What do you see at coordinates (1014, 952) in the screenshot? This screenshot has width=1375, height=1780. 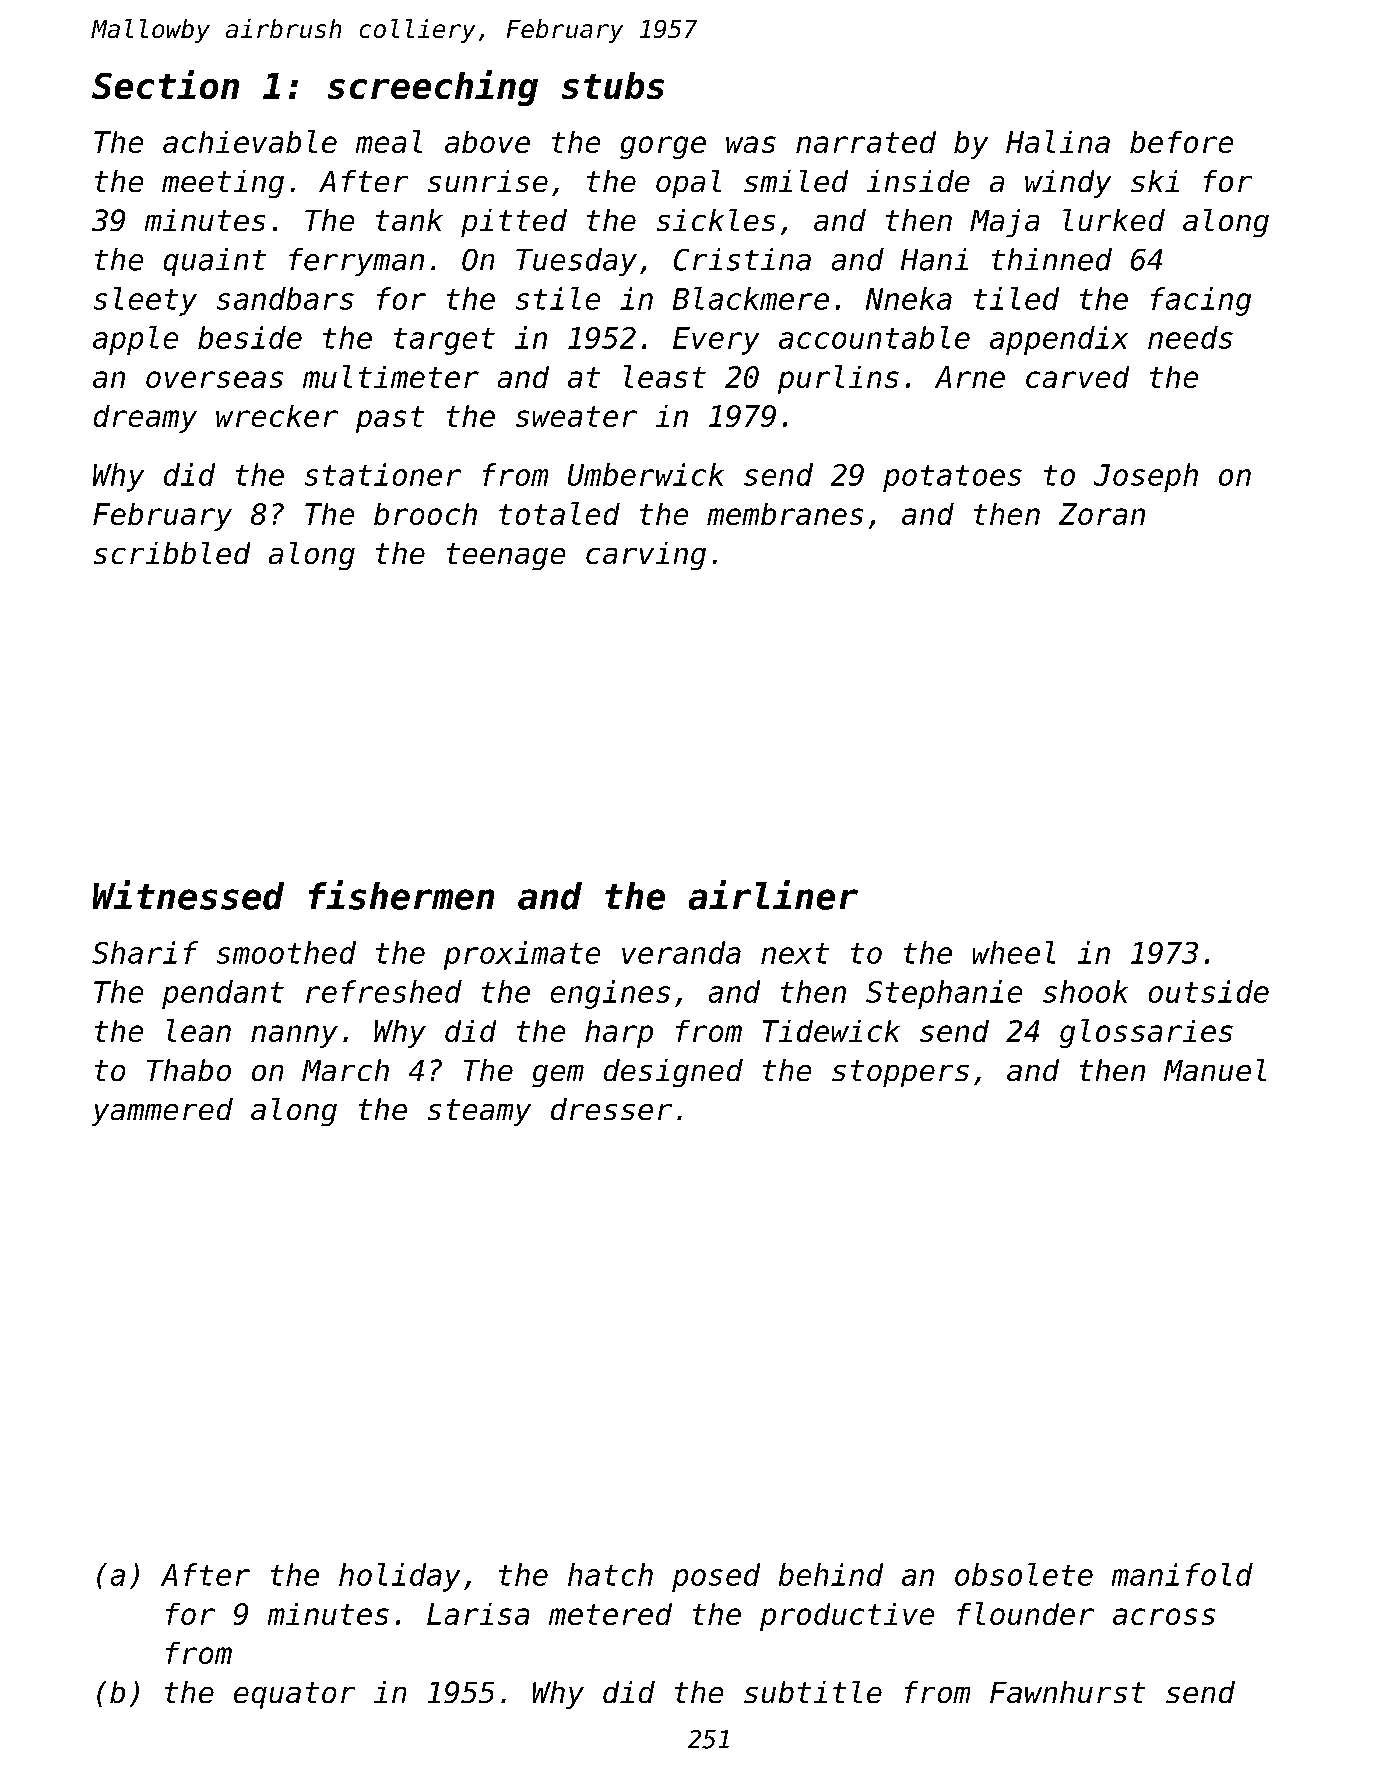 I see `wheel` at bounding box center [1014, 952].
